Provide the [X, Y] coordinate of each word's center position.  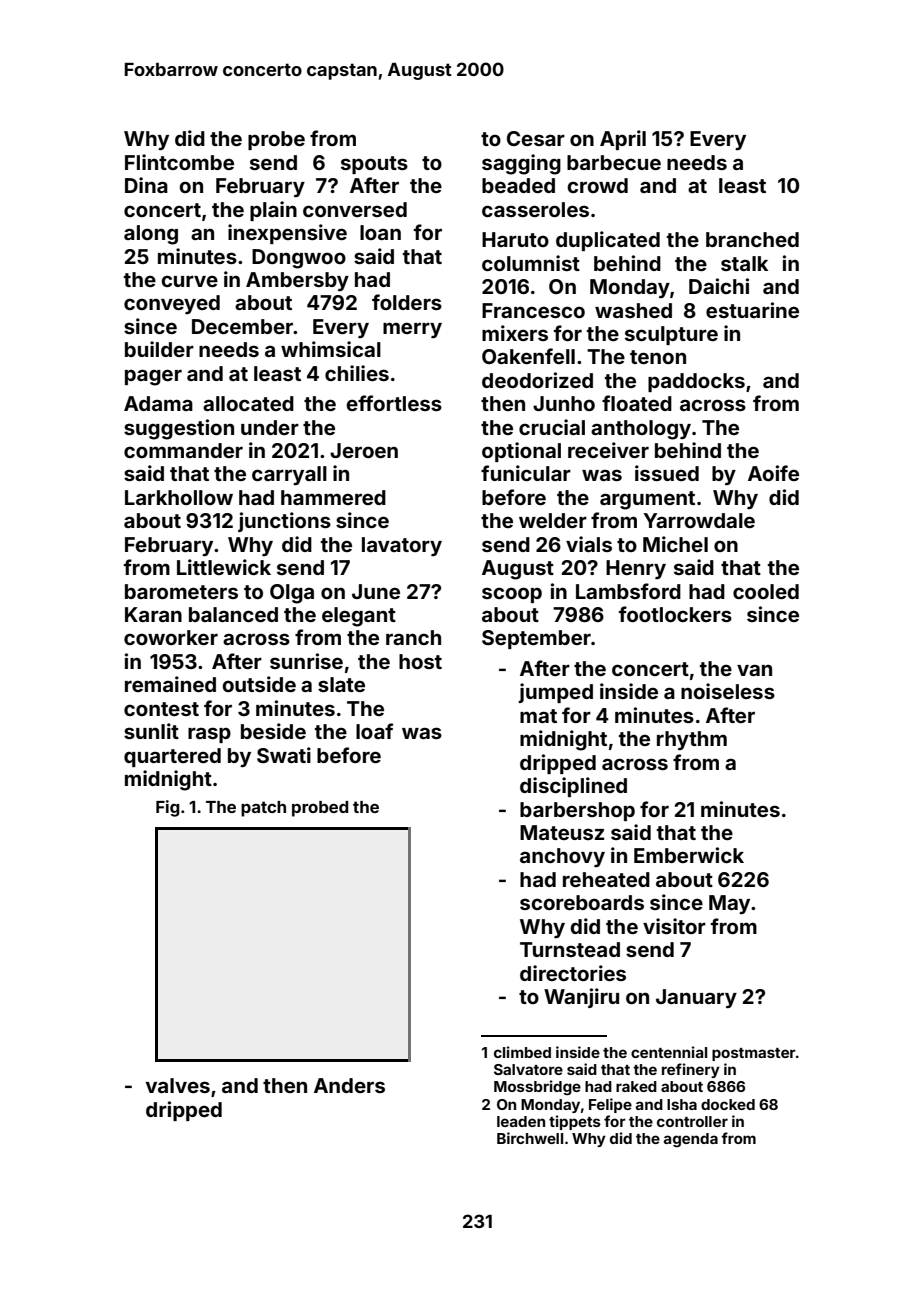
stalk [744, 263]
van [754, 670]
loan [380, 232]
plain [273, 211]
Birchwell [530, 1138]
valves [178, 1085]
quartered [172, 757]
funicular [526, 473]
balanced [233, 614]
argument [647, 500]
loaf [374, 731]
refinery [691, 1070]
